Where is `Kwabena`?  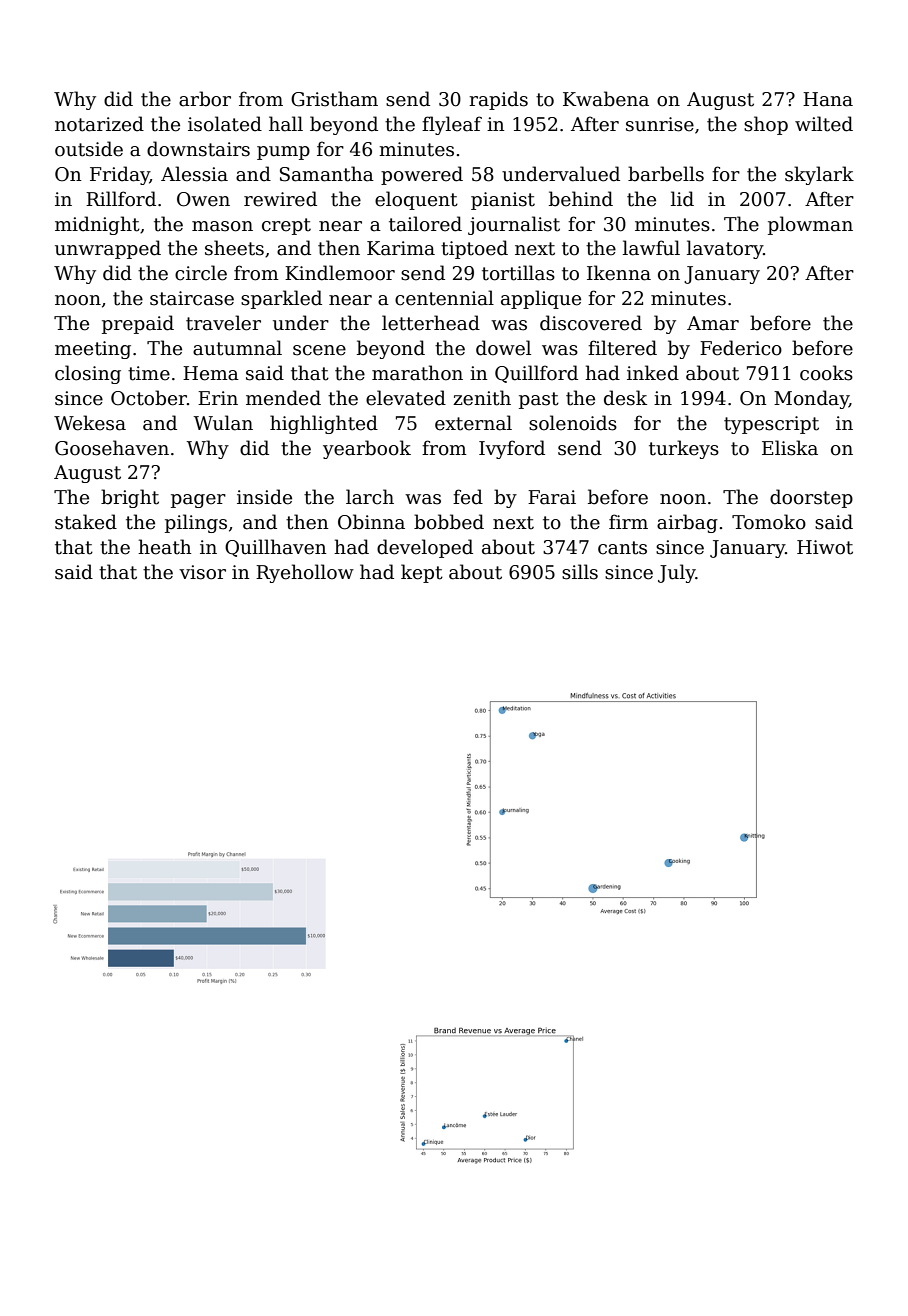 Kwabena is located at coordinates (606, 99).
